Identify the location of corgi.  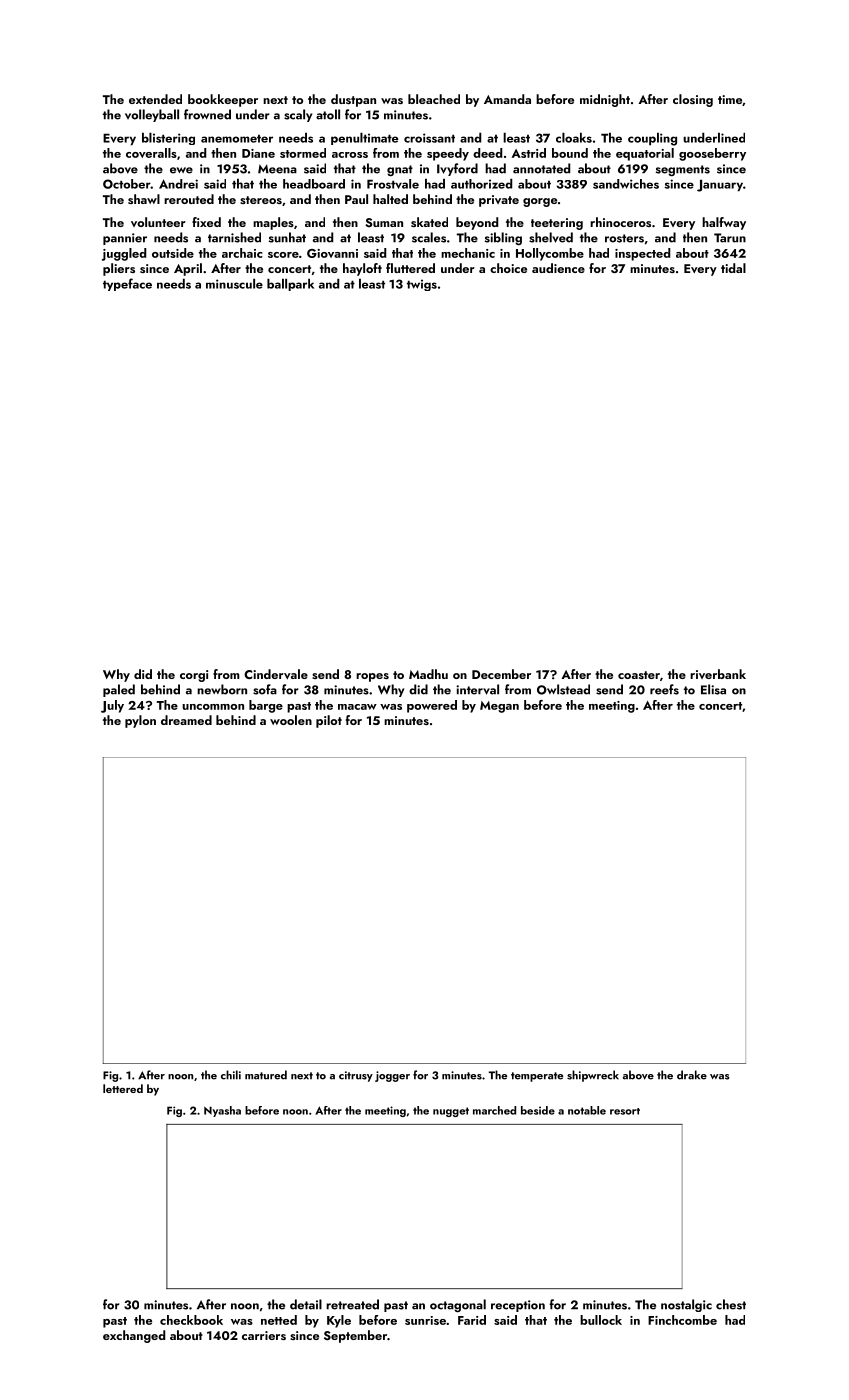
(194, 676).
